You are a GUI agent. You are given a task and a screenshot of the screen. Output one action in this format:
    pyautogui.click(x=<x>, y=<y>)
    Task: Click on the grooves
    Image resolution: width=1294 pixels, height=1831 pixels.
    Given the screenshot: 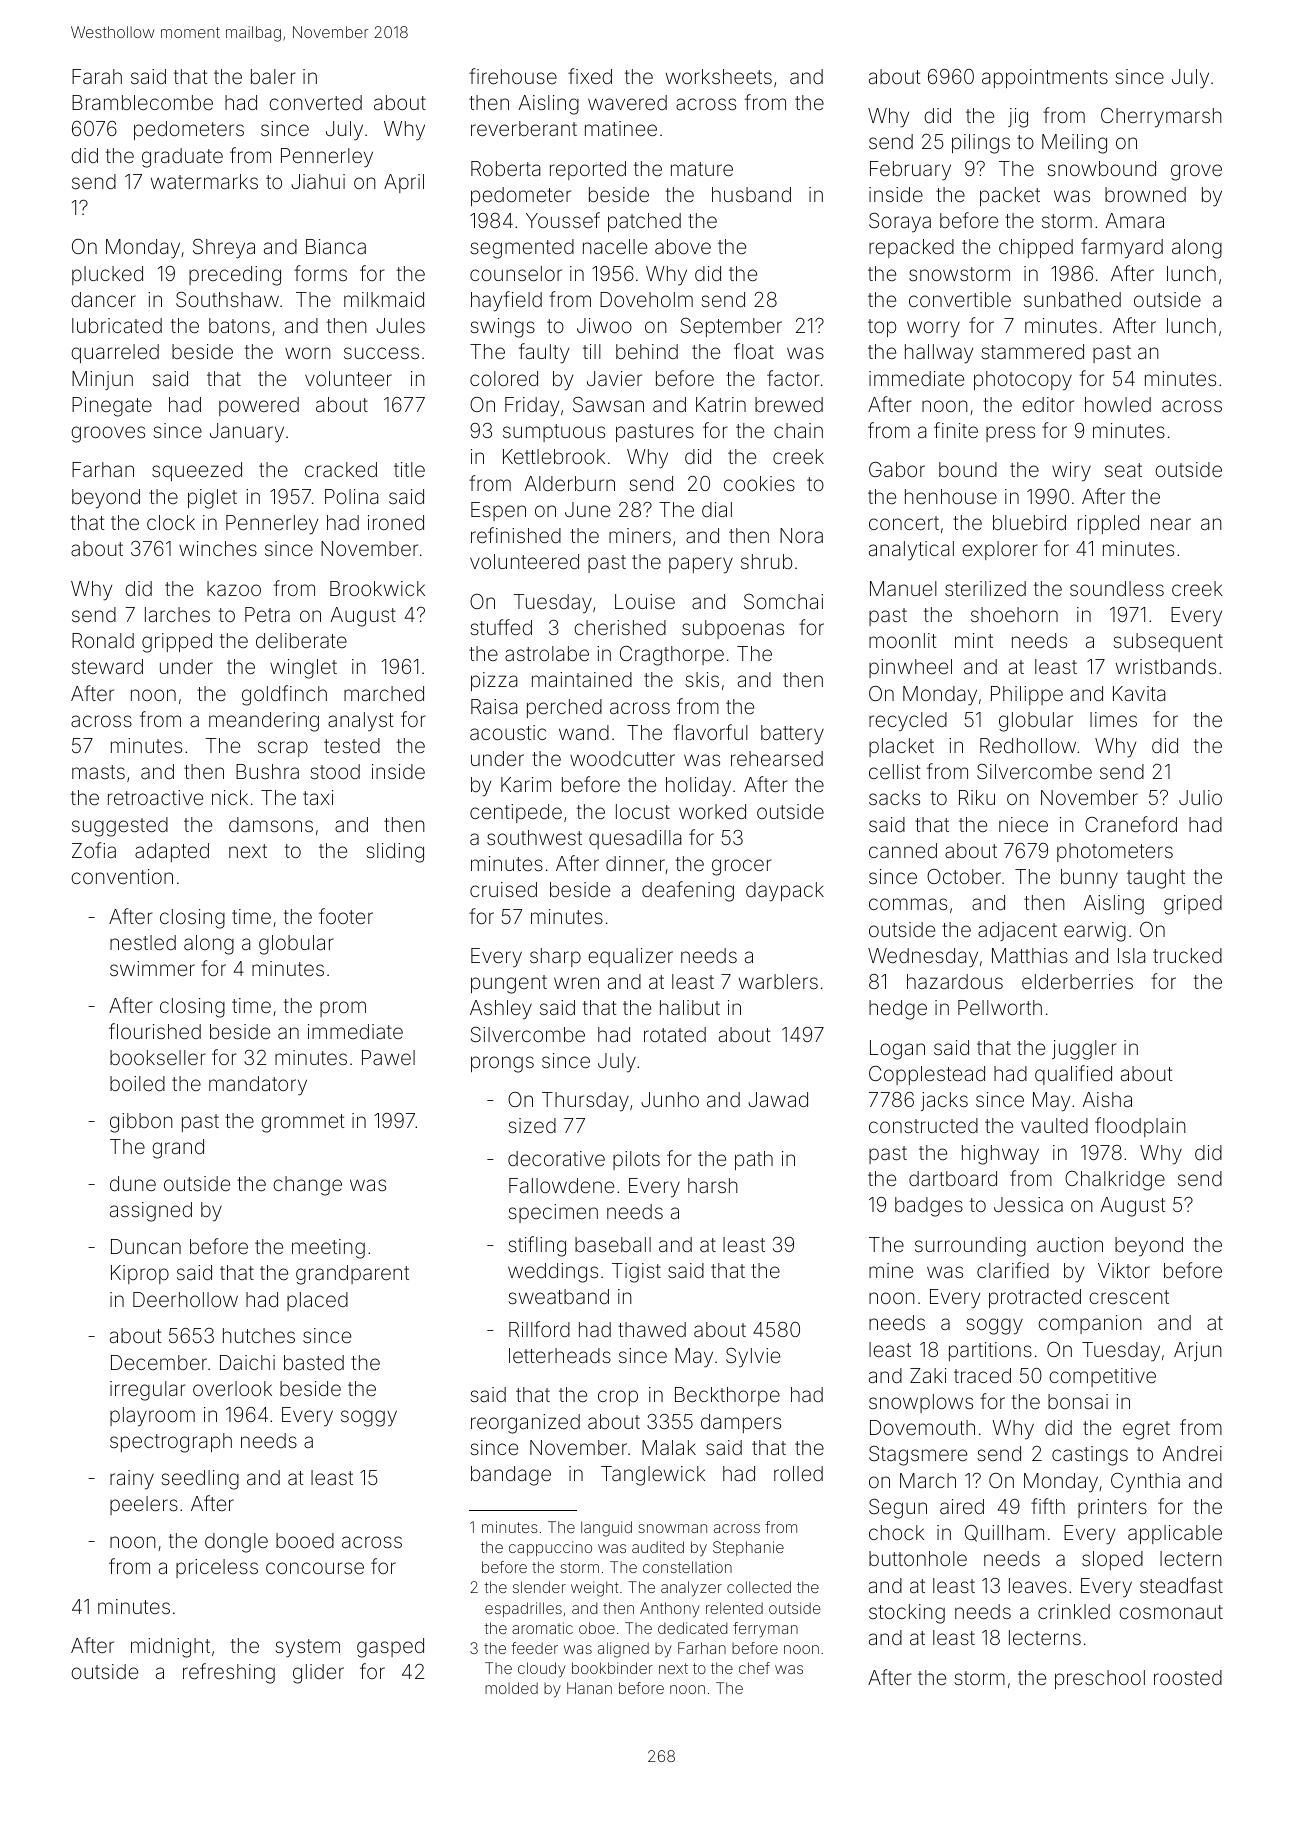 What is the action you would take?
    pyautogui.click(x=108, y=434)
